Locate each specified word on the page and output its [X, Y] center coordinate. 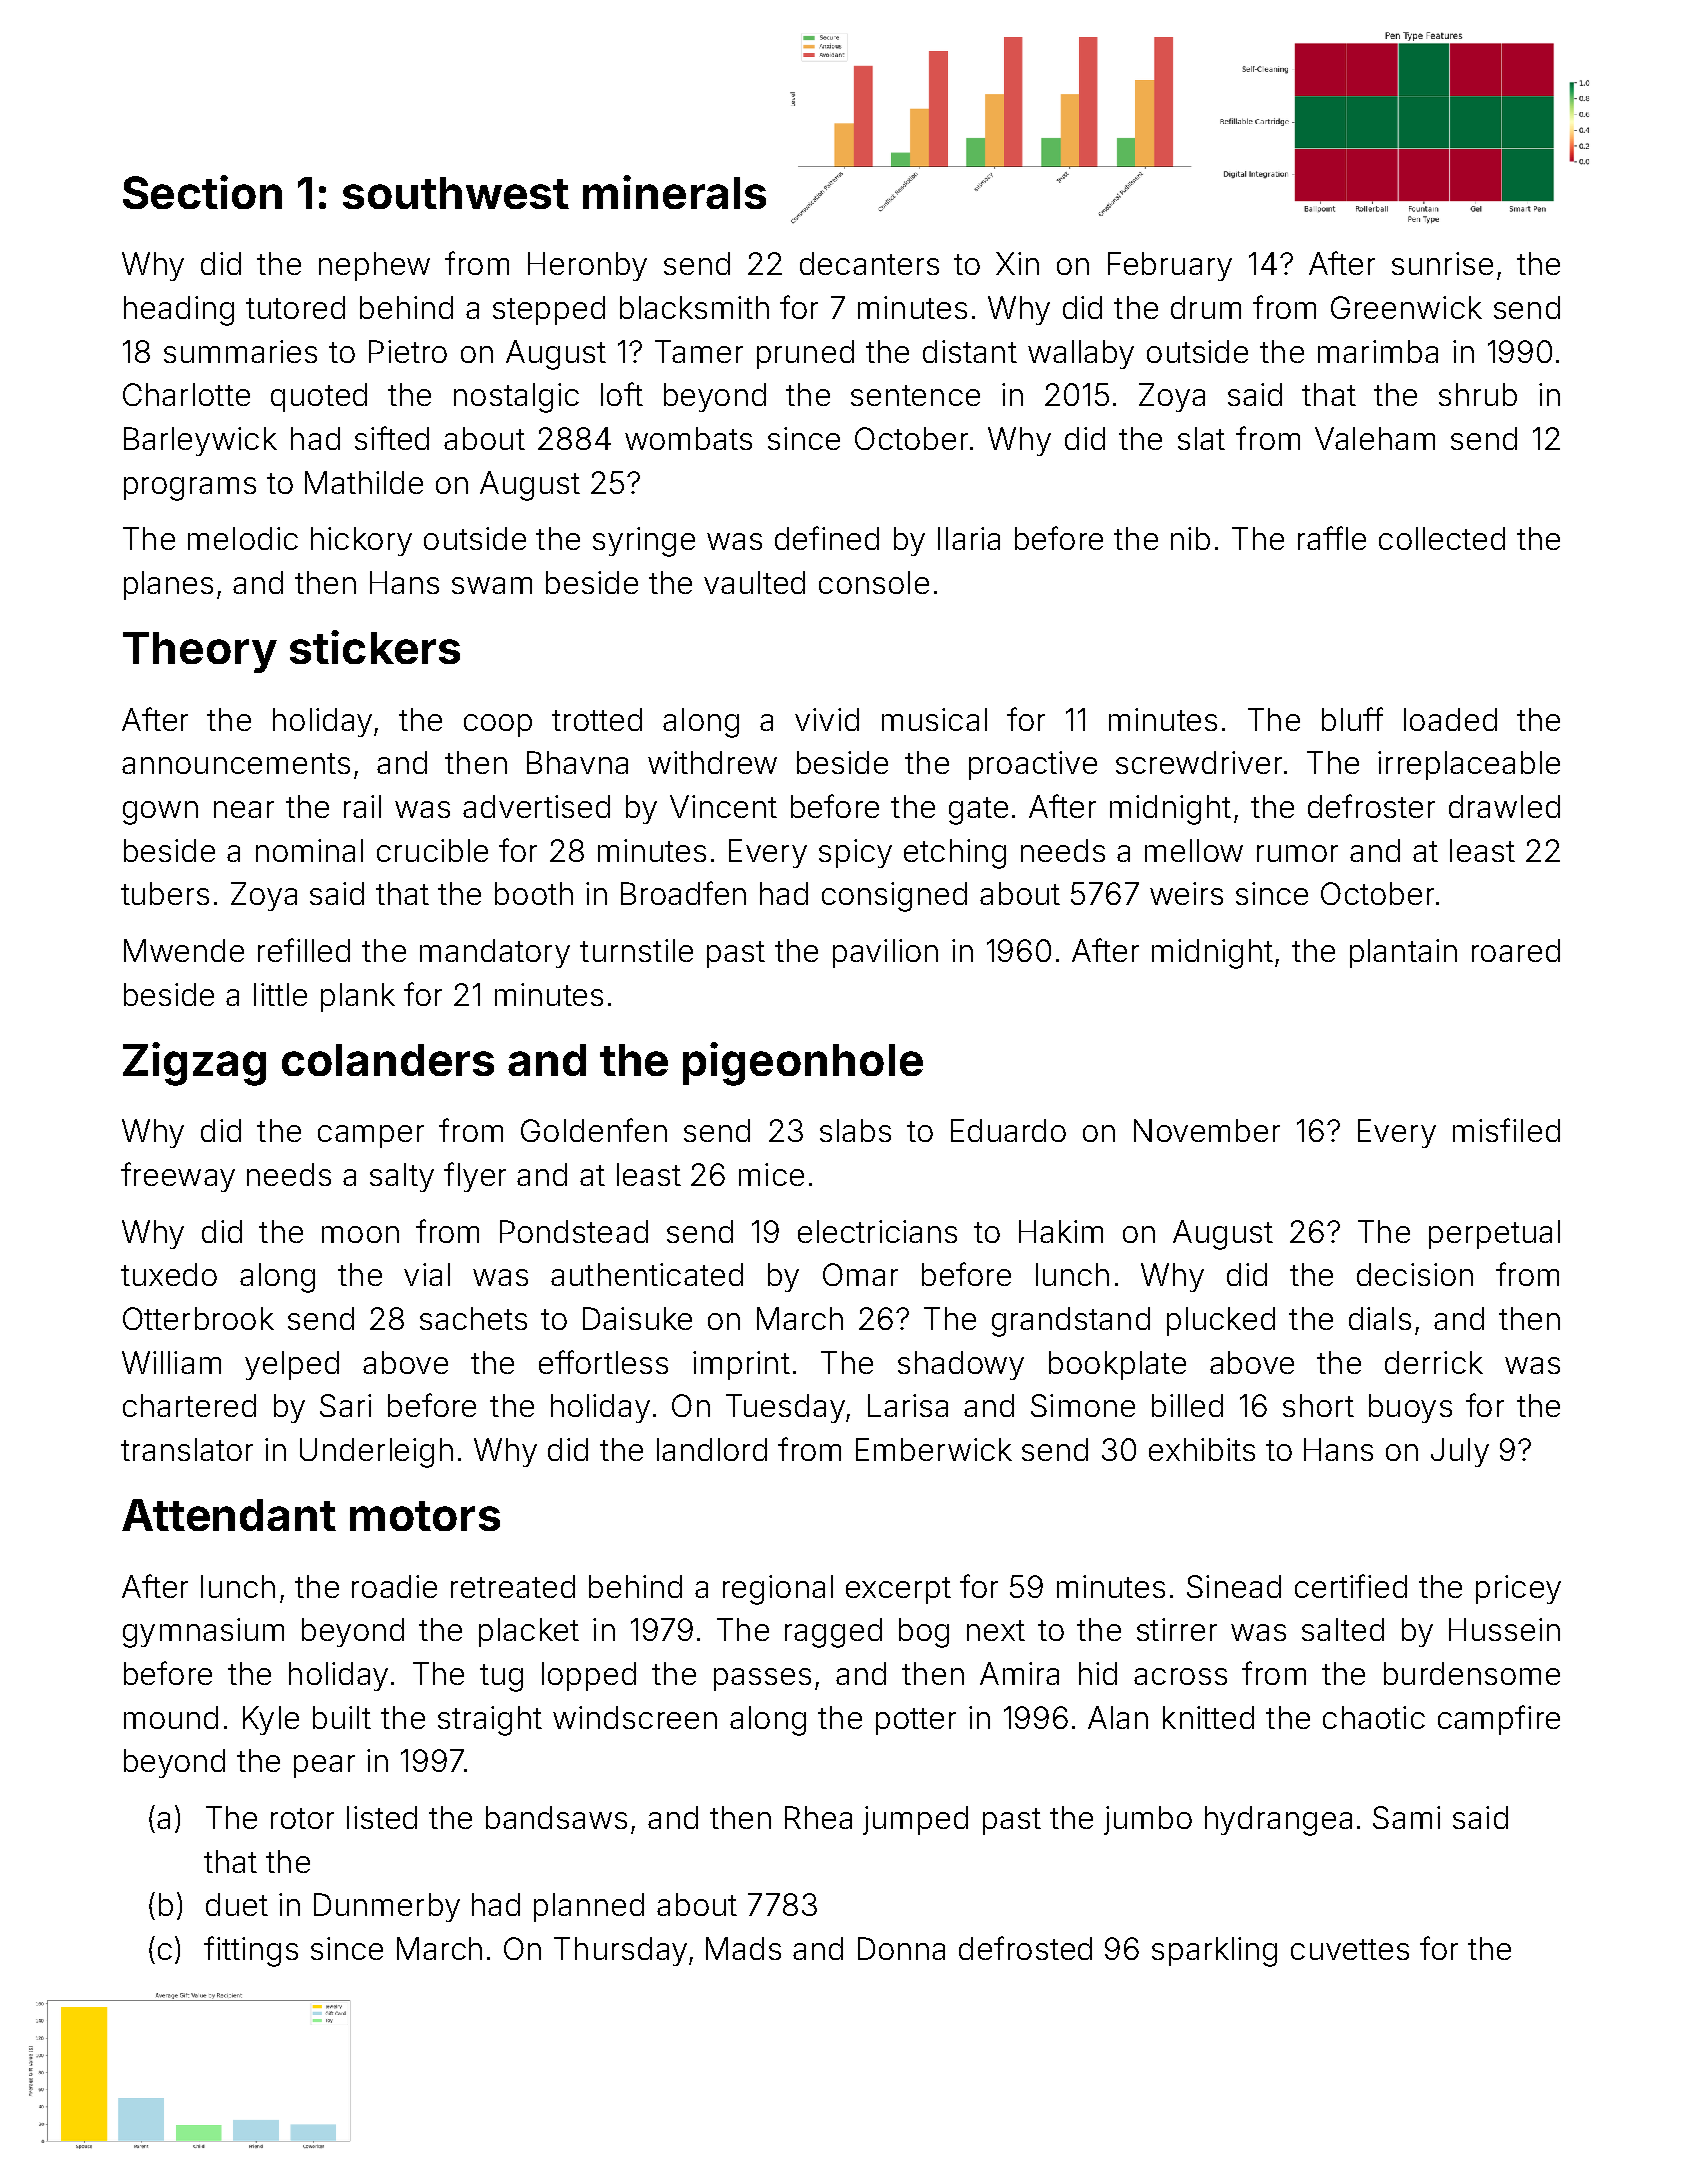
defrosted [1025, 1948]
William [171, 1362]
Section [202, 192]
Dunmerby [387, 1907]
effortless [603, 1362]
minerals [674, 192]
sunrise [1442, 263]
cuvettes [1350, 1949]
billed [1187, 1405]
